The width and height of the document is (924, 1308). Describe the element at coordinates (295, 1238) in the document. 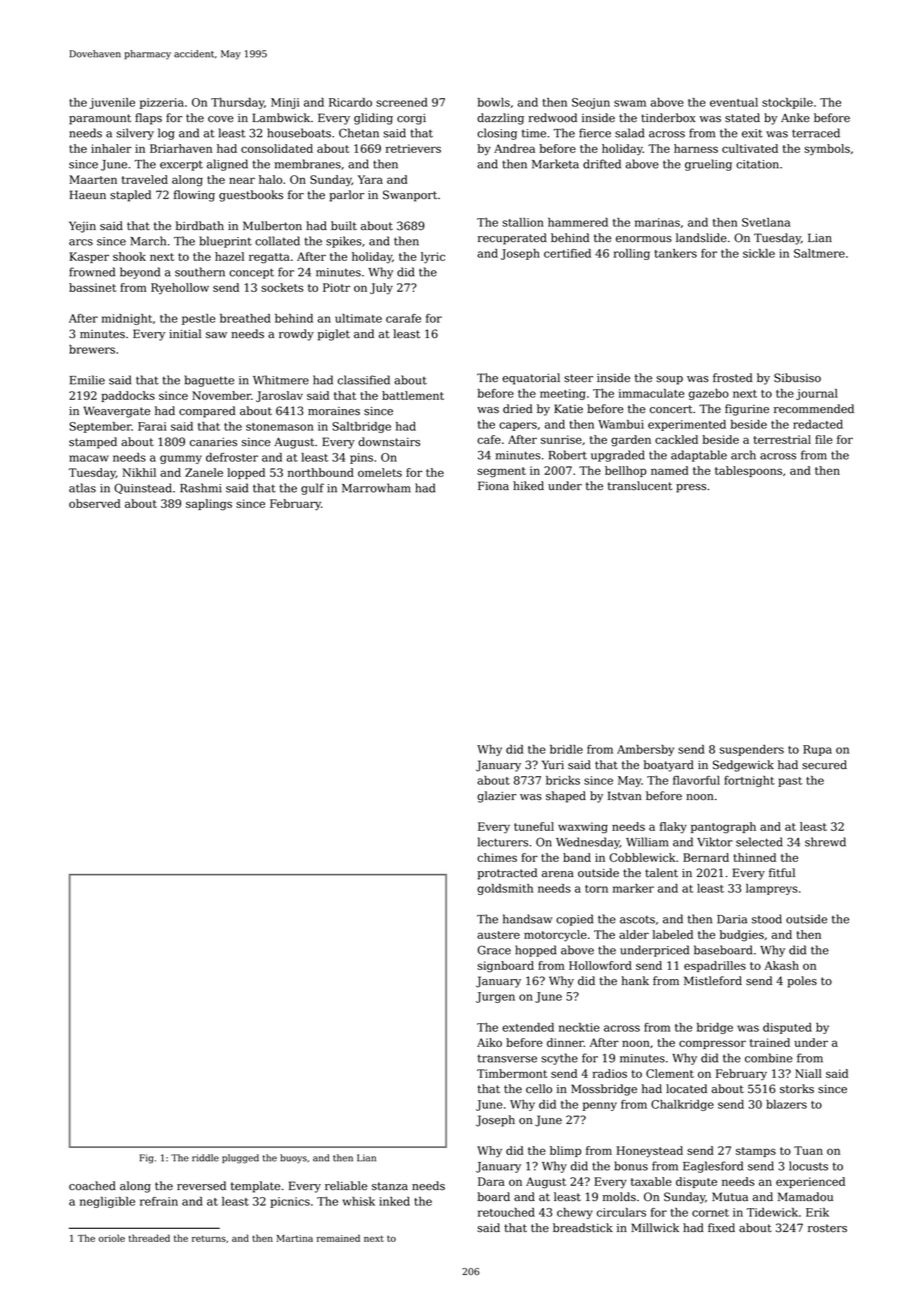

I see `Martina` at that location.
